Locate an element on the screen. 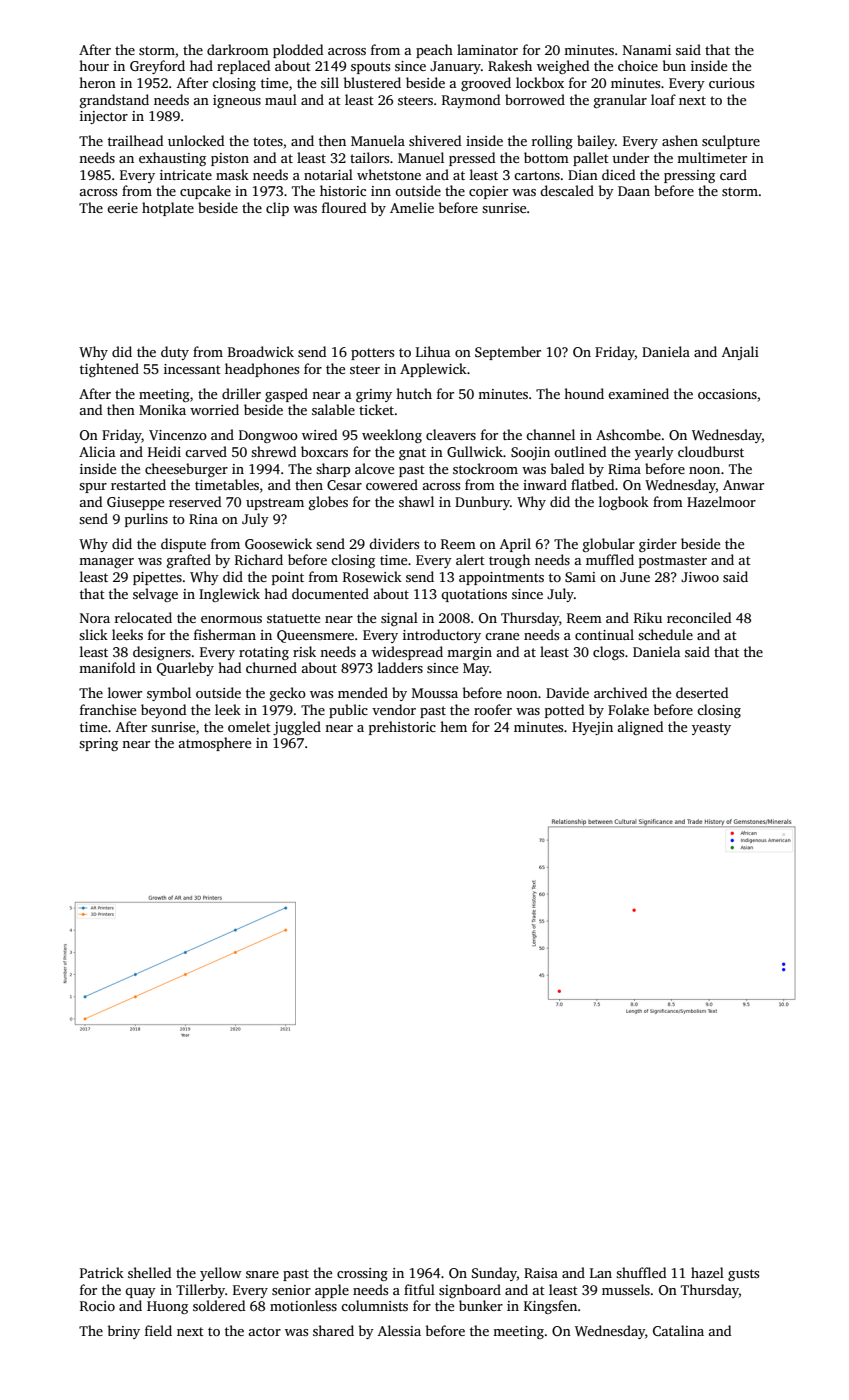 This screenshot has width=849, height=1400. spouts is located at coordinates (370, 68).
